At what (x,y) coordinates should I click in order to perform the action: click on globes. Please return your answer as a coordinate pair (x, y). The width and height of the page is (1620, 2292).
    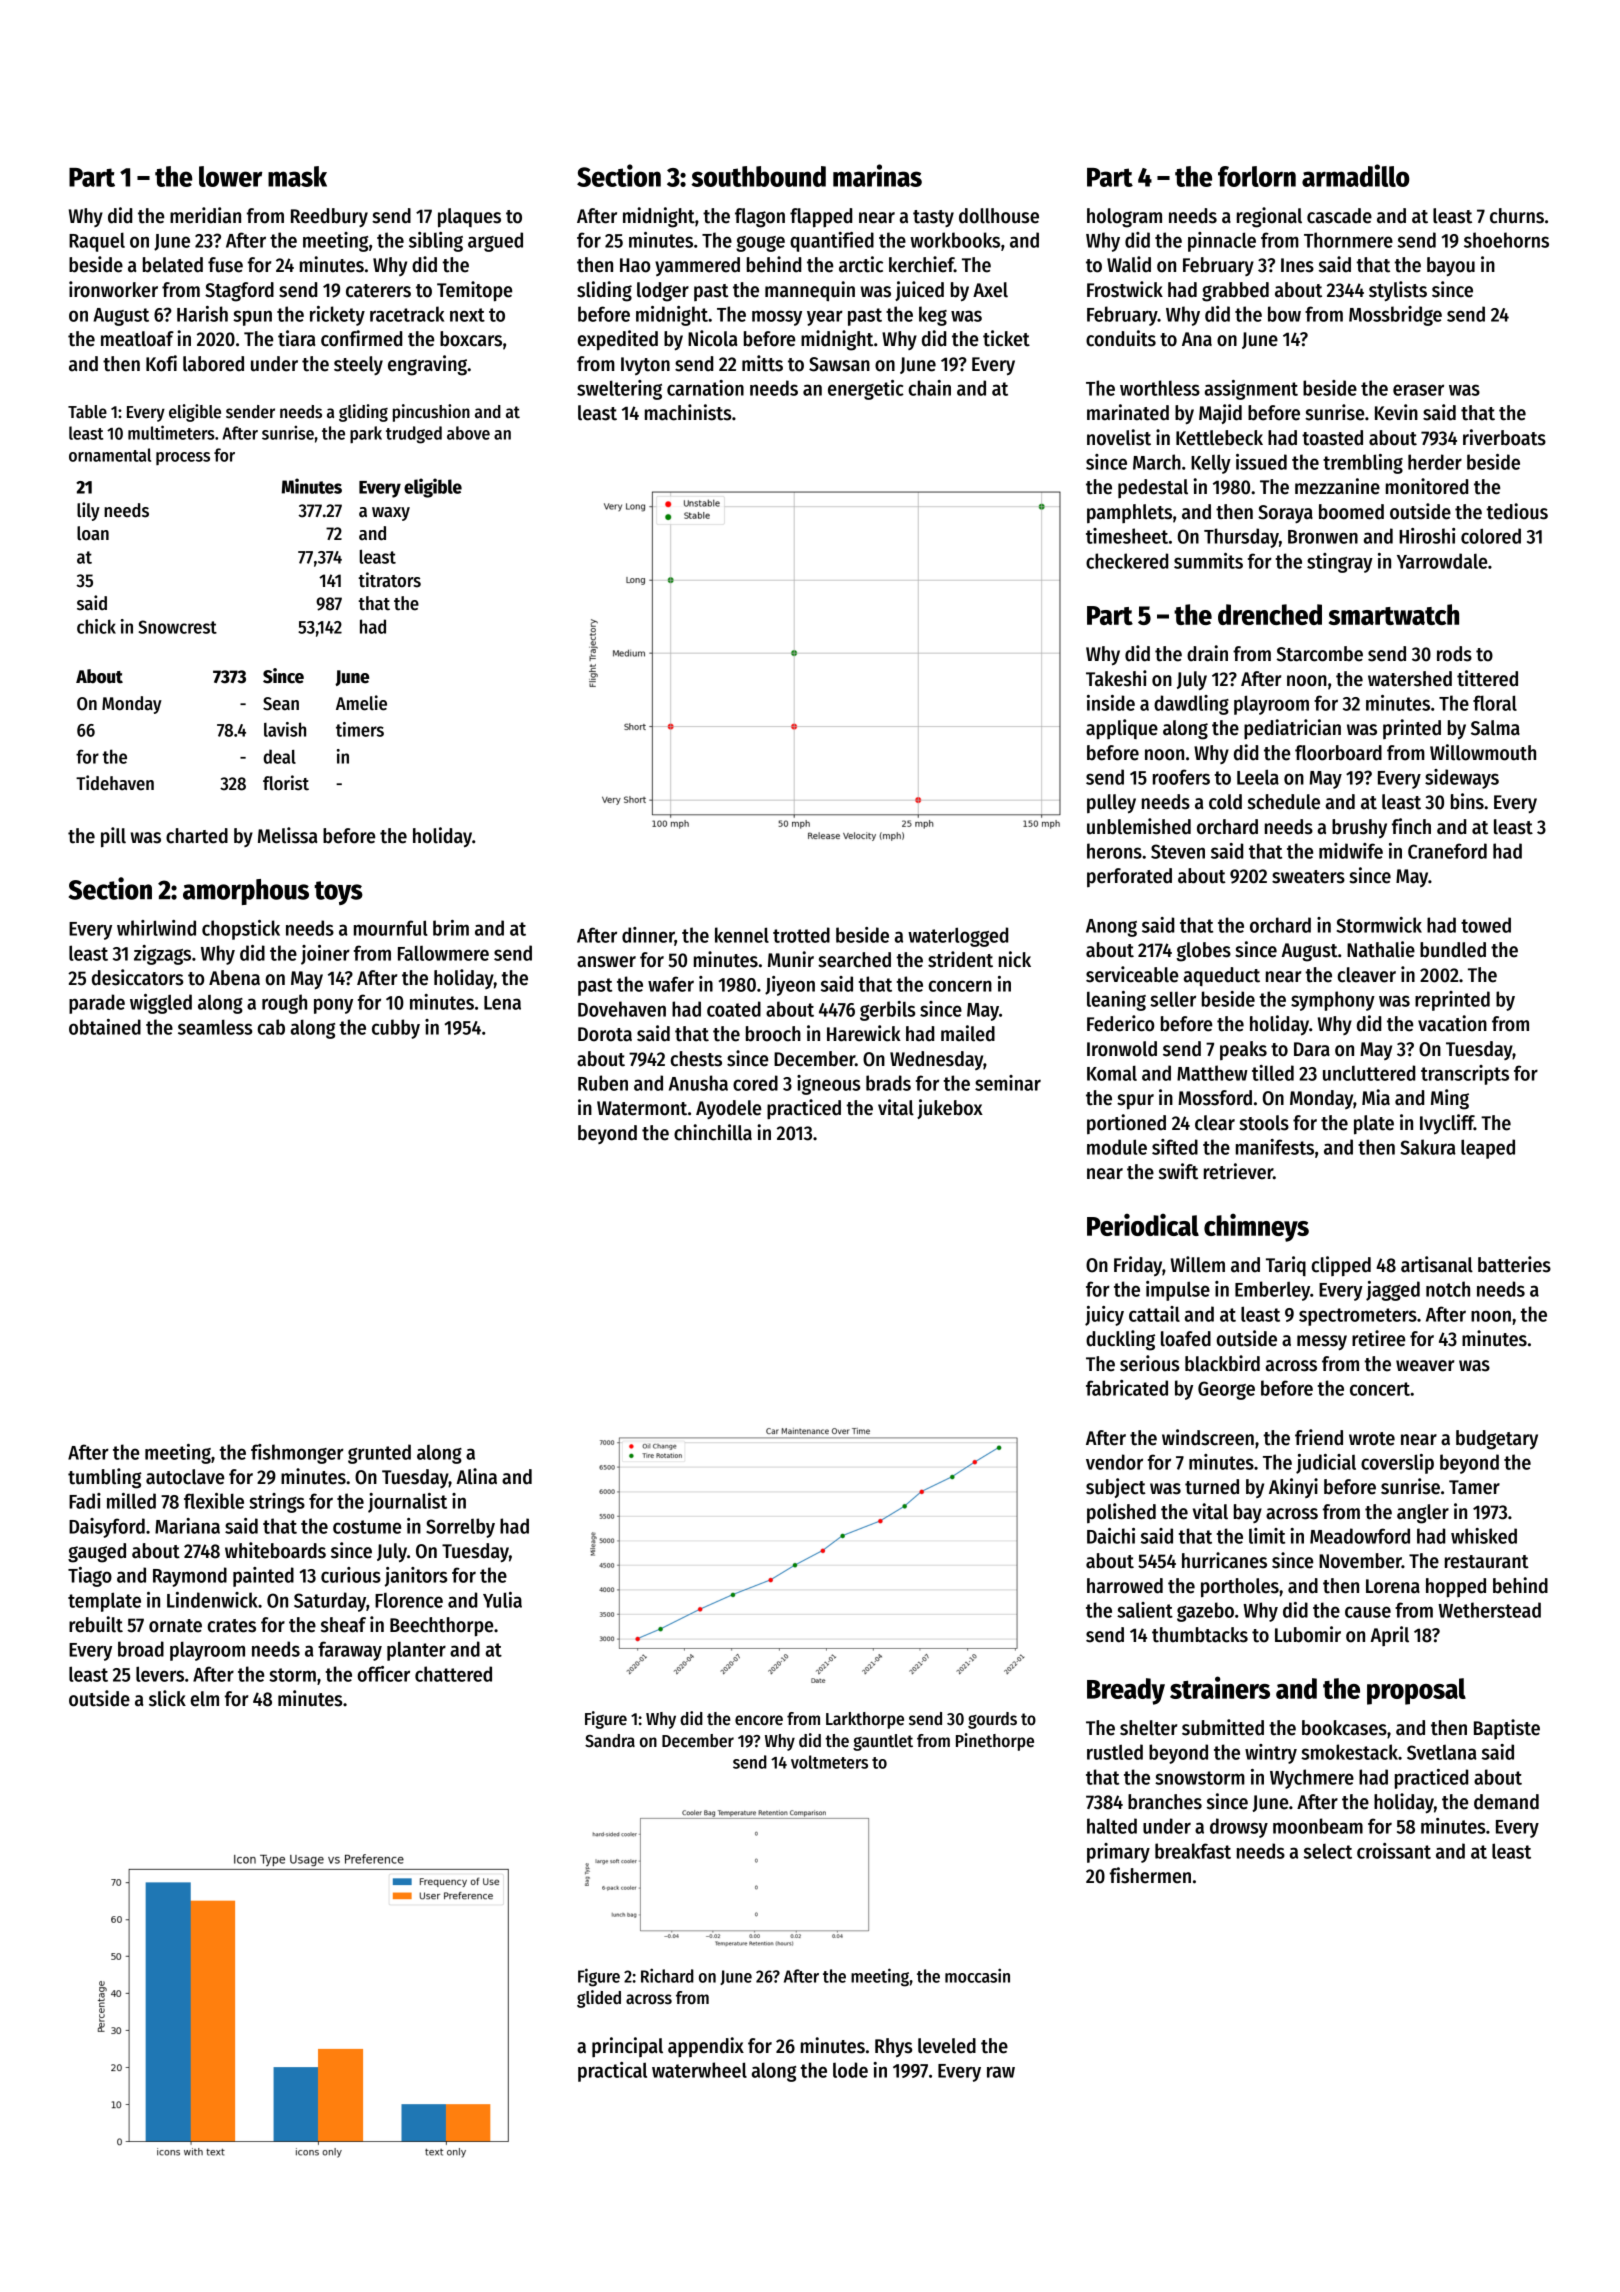
    Looking at the image, I should click on (1203, 952).
